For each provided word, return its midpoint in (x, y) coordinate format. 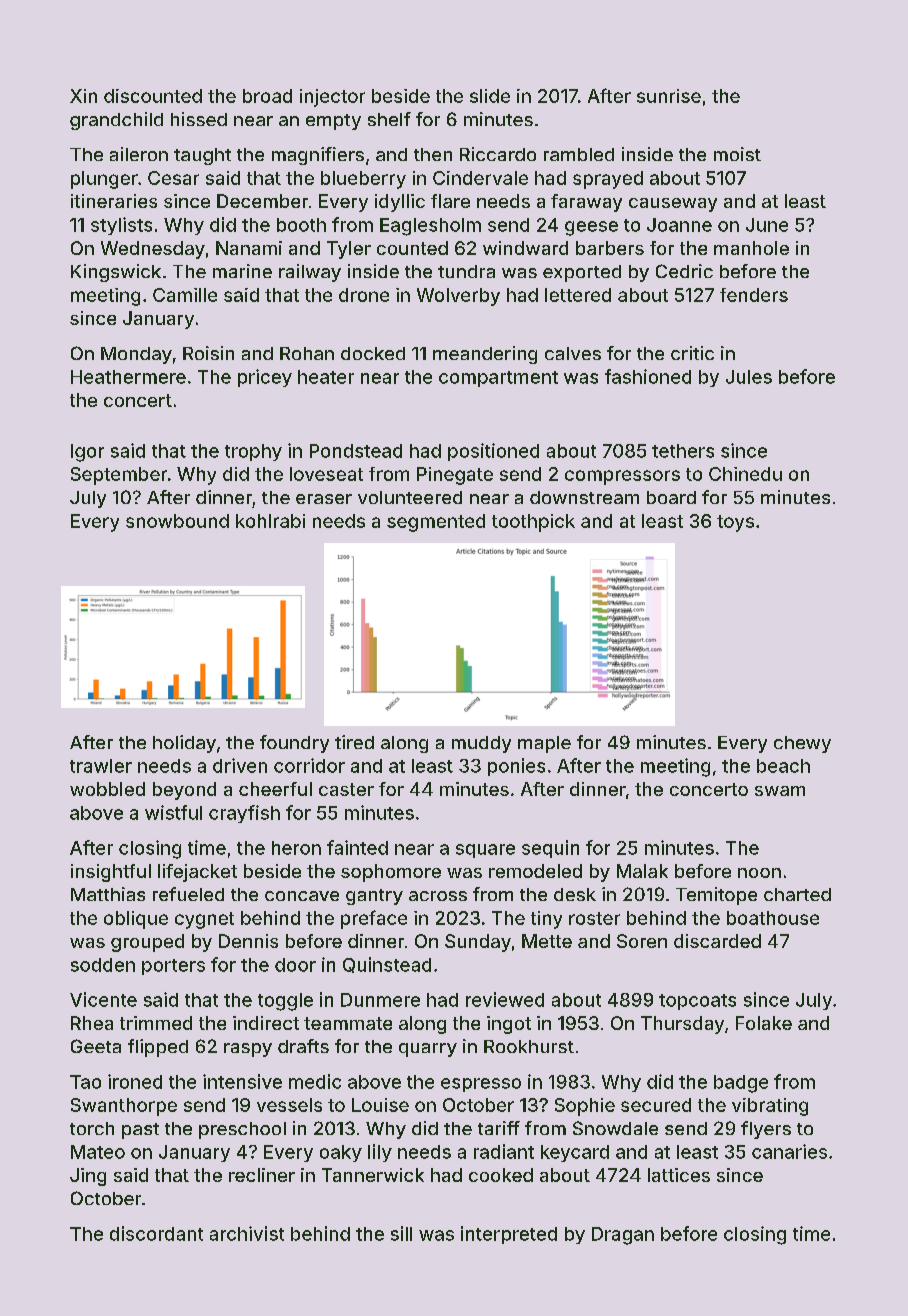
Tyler (349, 250)
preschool (242, 1130)
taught (202, 156)
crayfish (244, 814)
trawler (101, 766)
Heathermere (128, 377)
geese (591, 228)
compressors (622, 477)
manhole (751, 248)
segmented (436, 523)
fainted (357, 847)
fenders (754, 295)
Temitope (716, 896)
